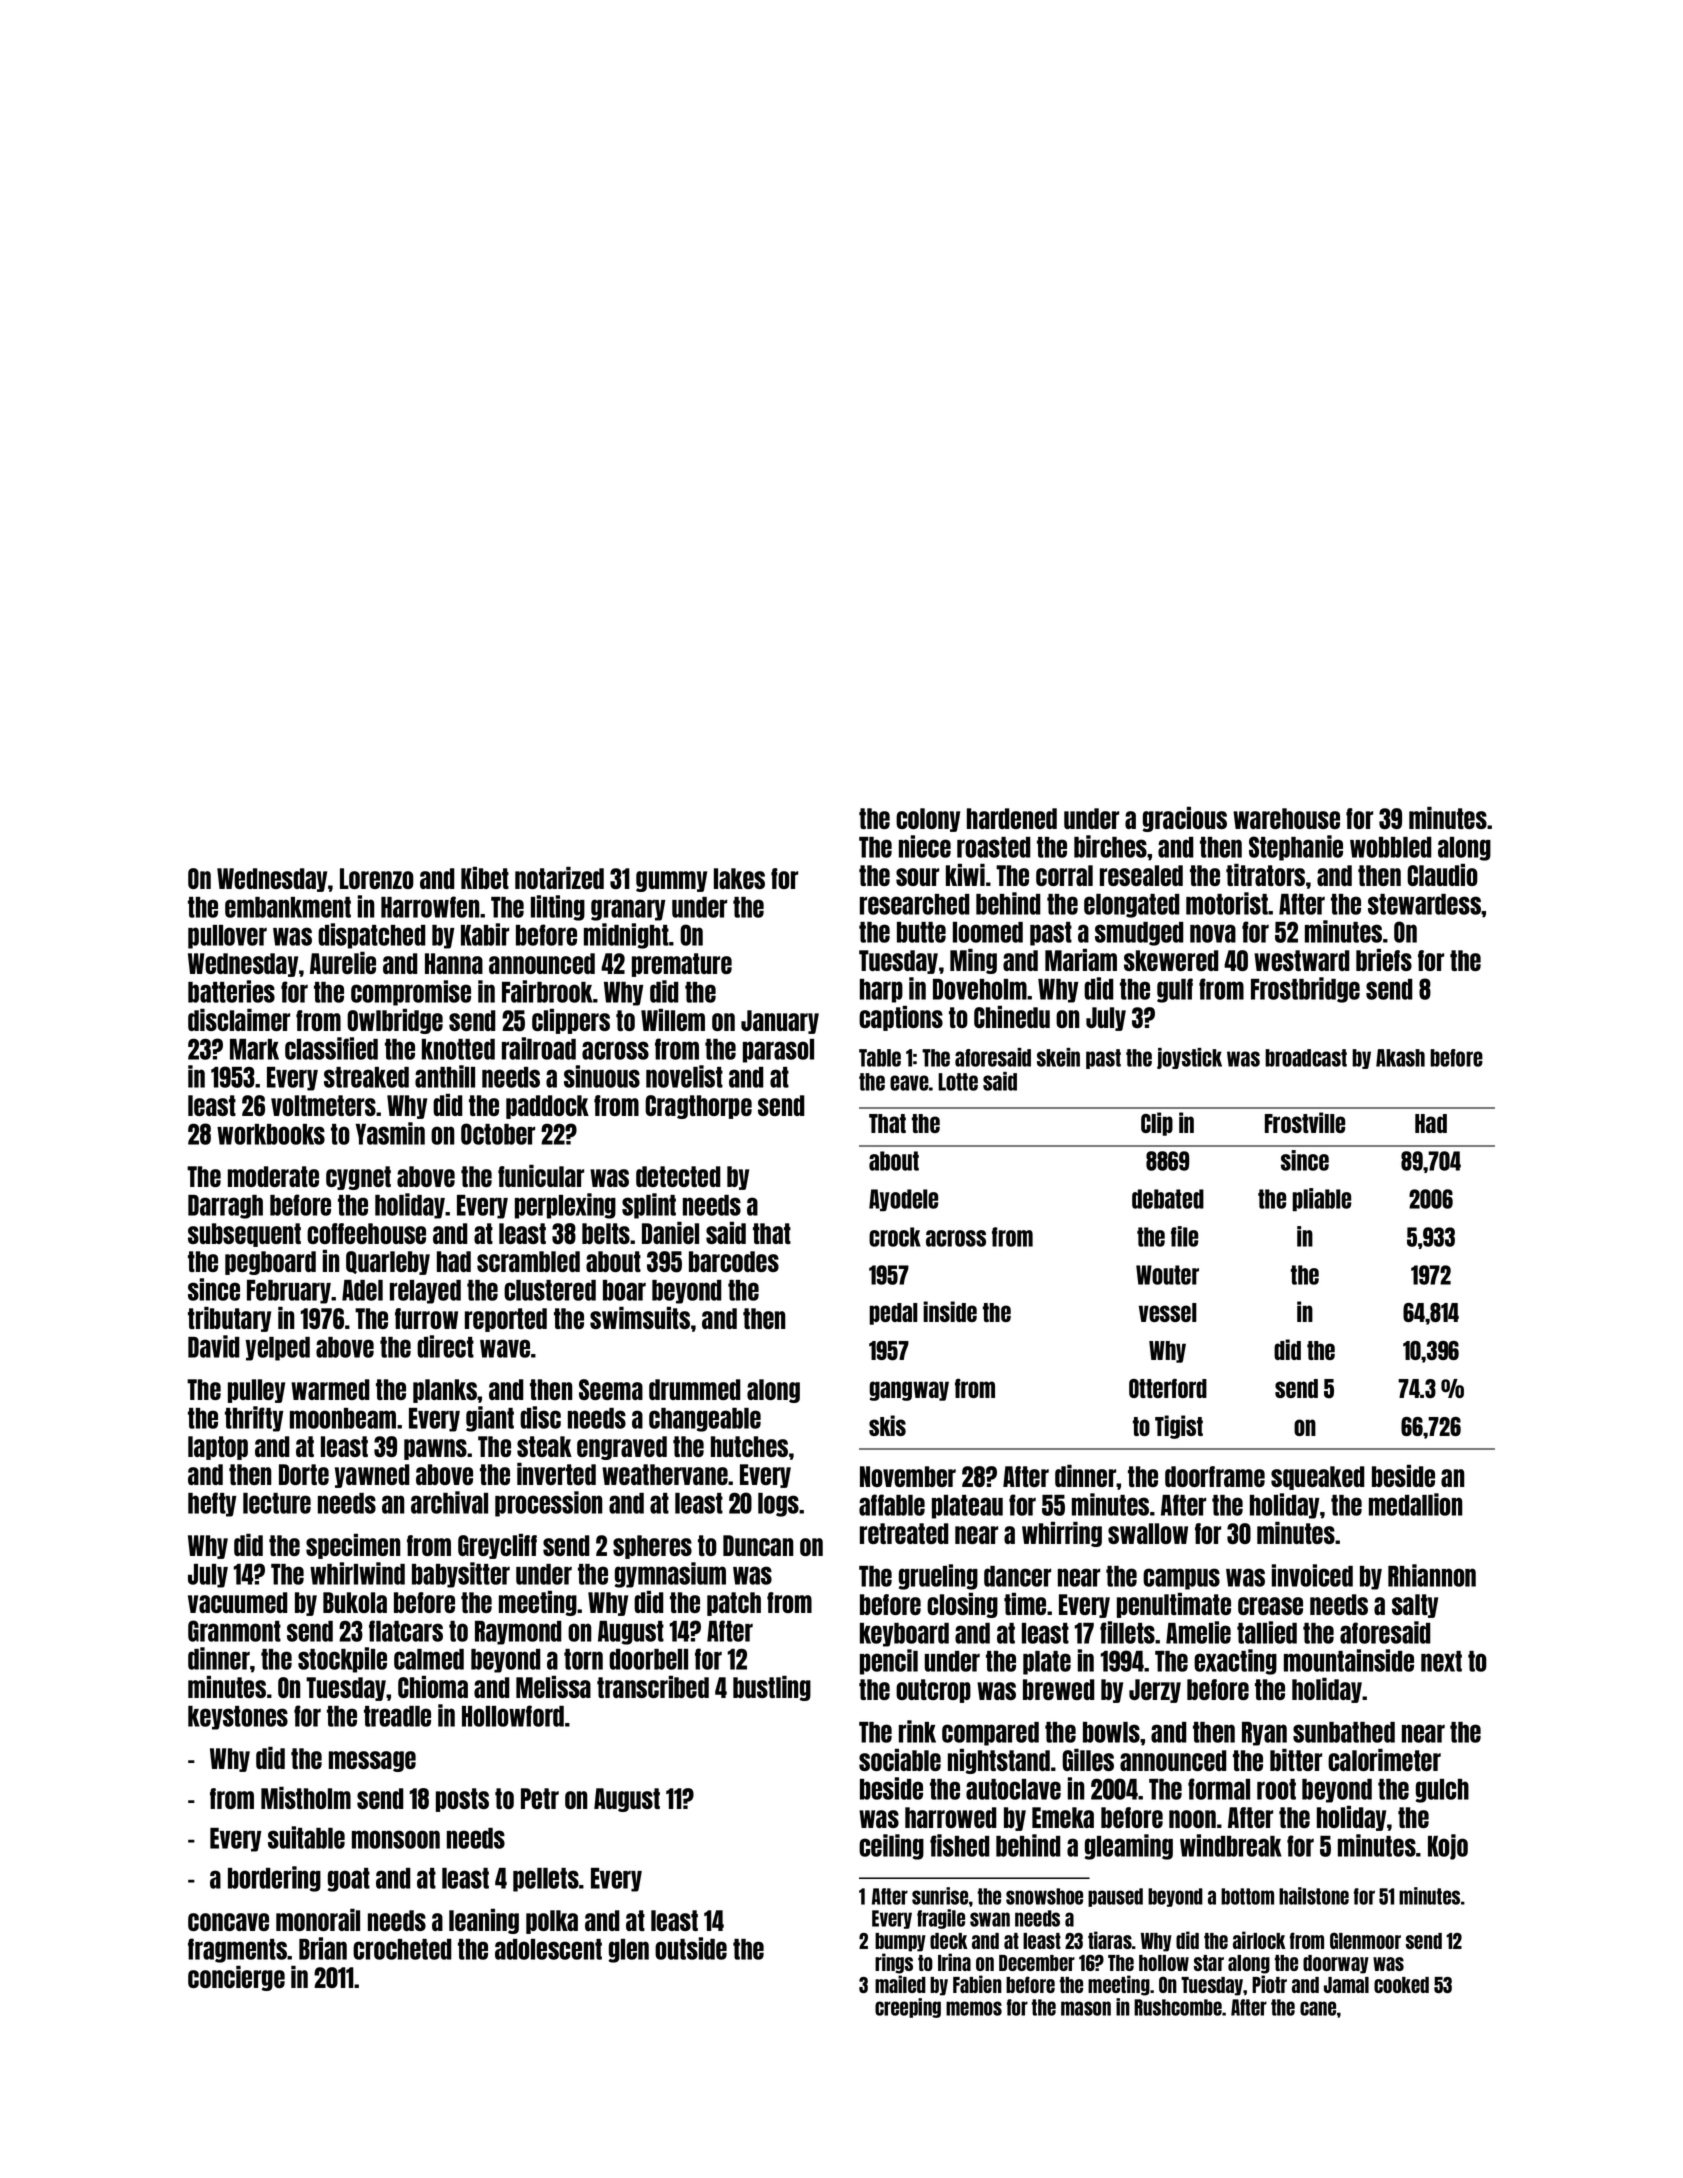 This page has width=1683, height=2178. Describe the element at coordinates (909, 1083) in the page. I see `eave` at that location.
